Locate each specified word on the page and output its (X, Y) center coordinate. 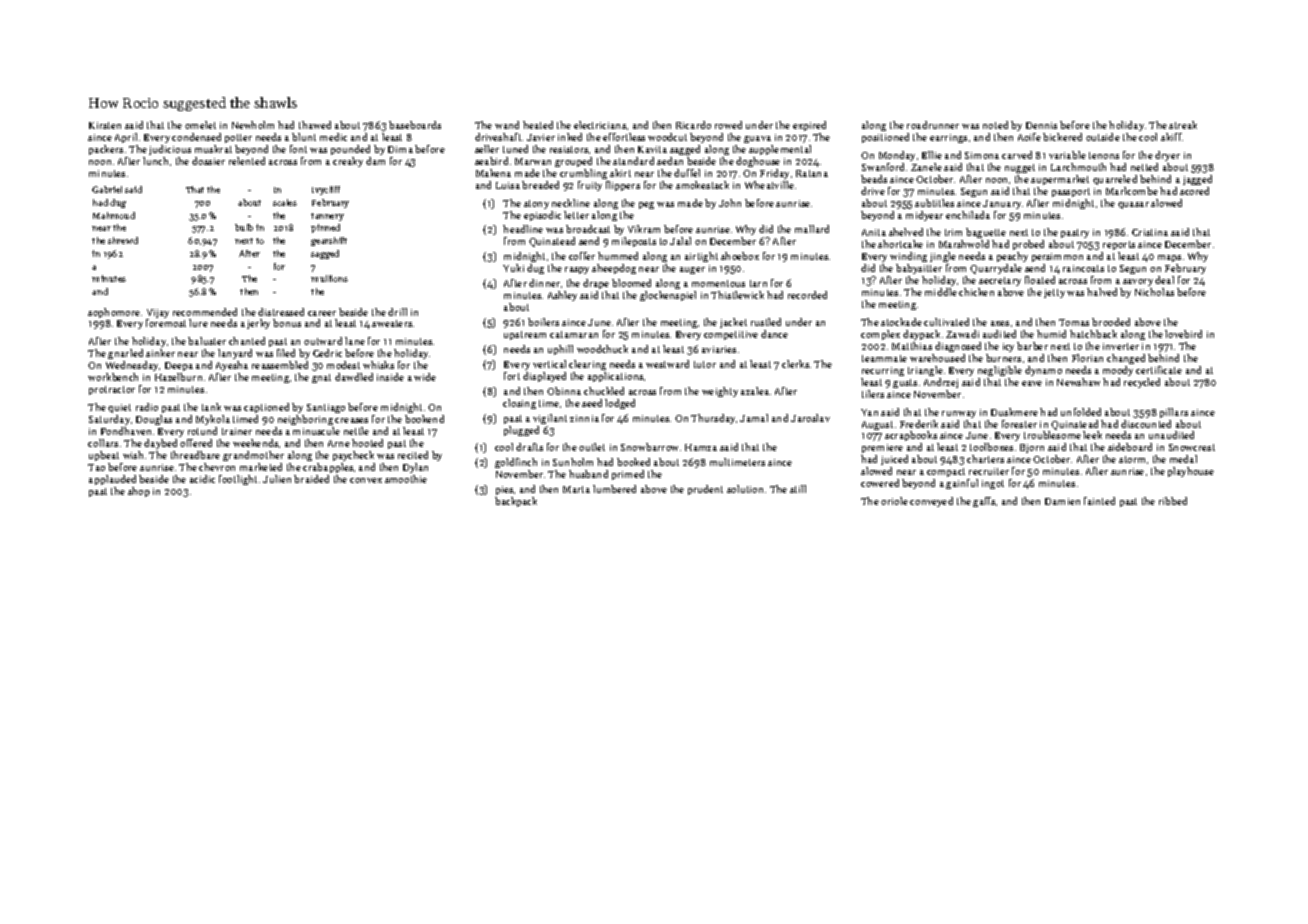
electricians (600, 125)
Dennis (1041, 125)
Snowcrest (1192, 447)
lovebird (1183, 334)
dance (774, 334)
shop (139, 492)
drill (397, 312)
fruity (590, 186)
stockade (901, 322)
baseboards (415, 125)
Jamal (754, 418)
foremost (166, 323)
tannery (327, 217)
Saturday (109, 420)
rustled (766, 322)
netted (1144, 167)
